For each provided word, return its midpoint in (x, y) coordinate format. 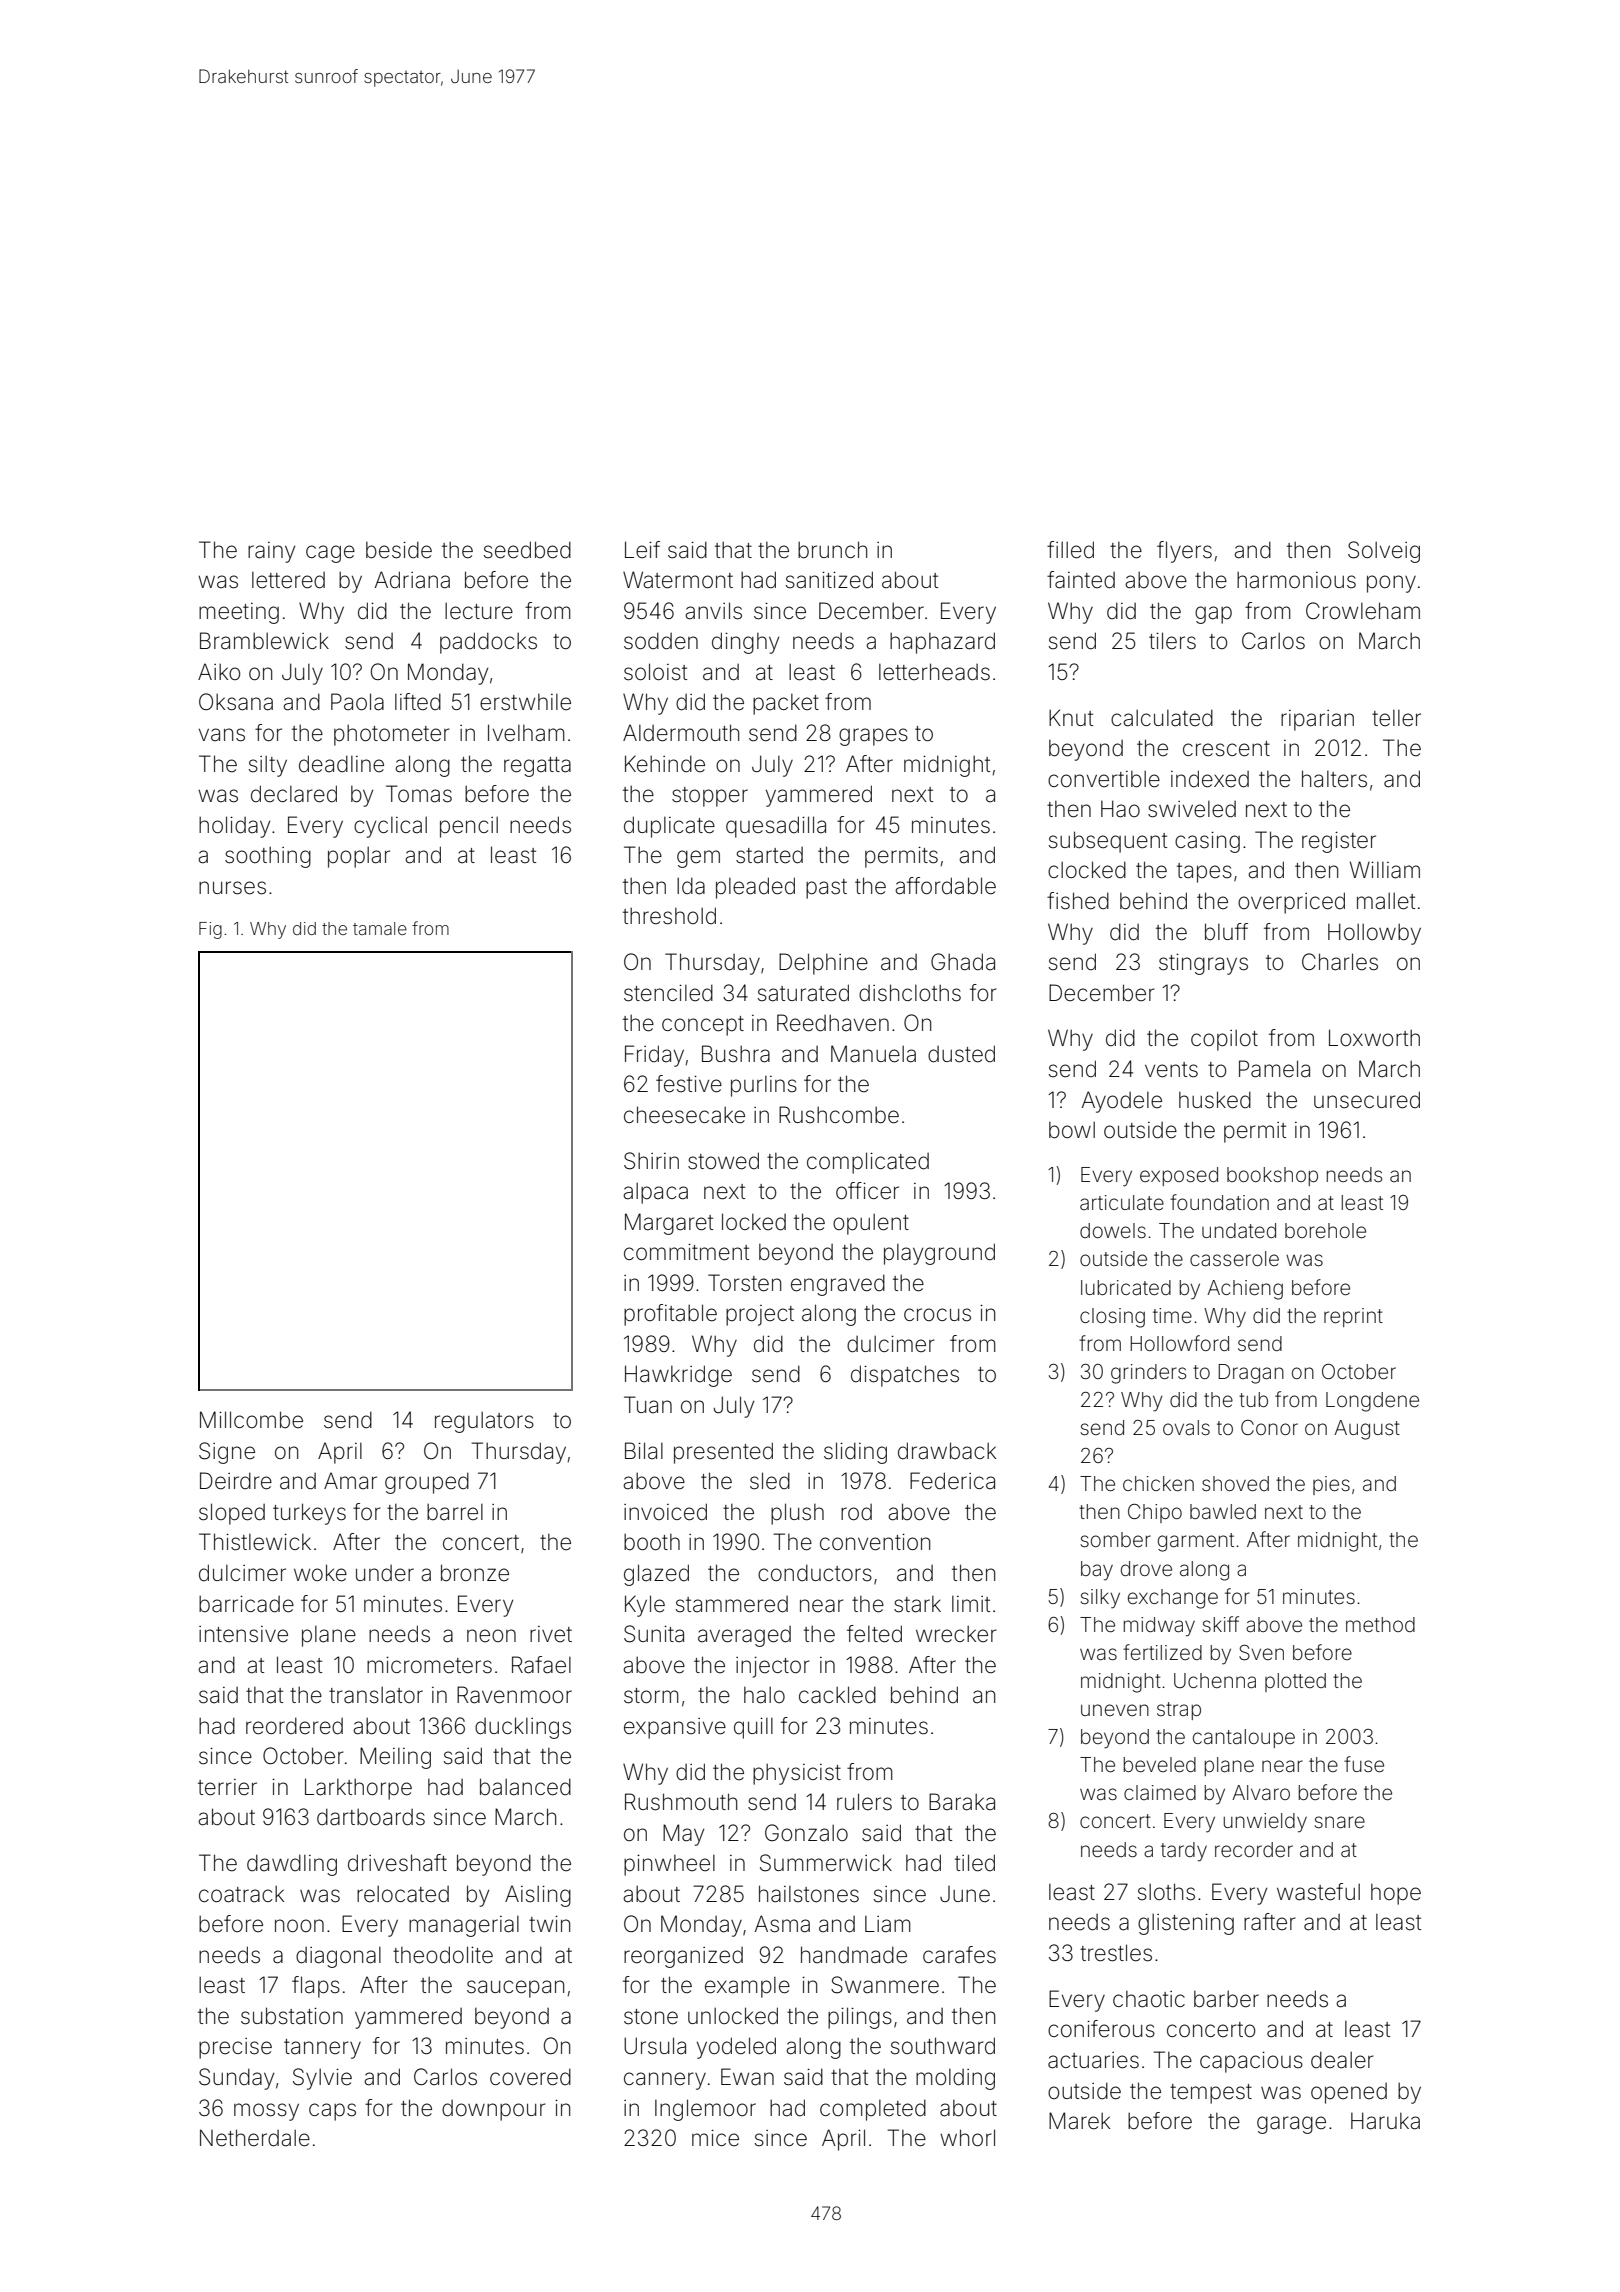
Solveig (1384, 552)
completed (873, 2110)
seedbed (527, 550)
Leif (642, 550)
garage (1291, 2125)
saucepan (515, 1989)
